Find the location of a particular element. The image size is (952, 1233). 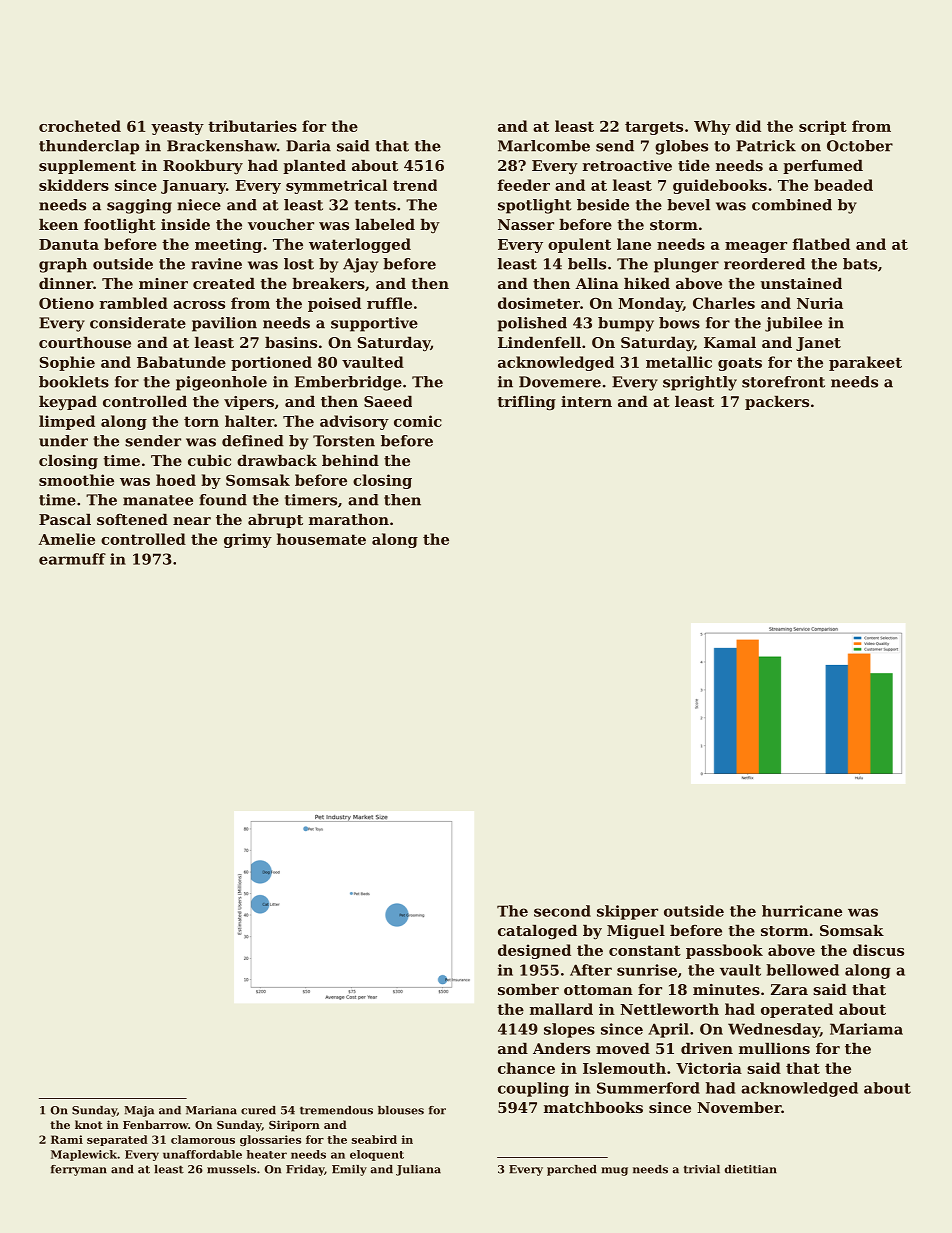

matchbooks is located at coordinates (593, 1107).
